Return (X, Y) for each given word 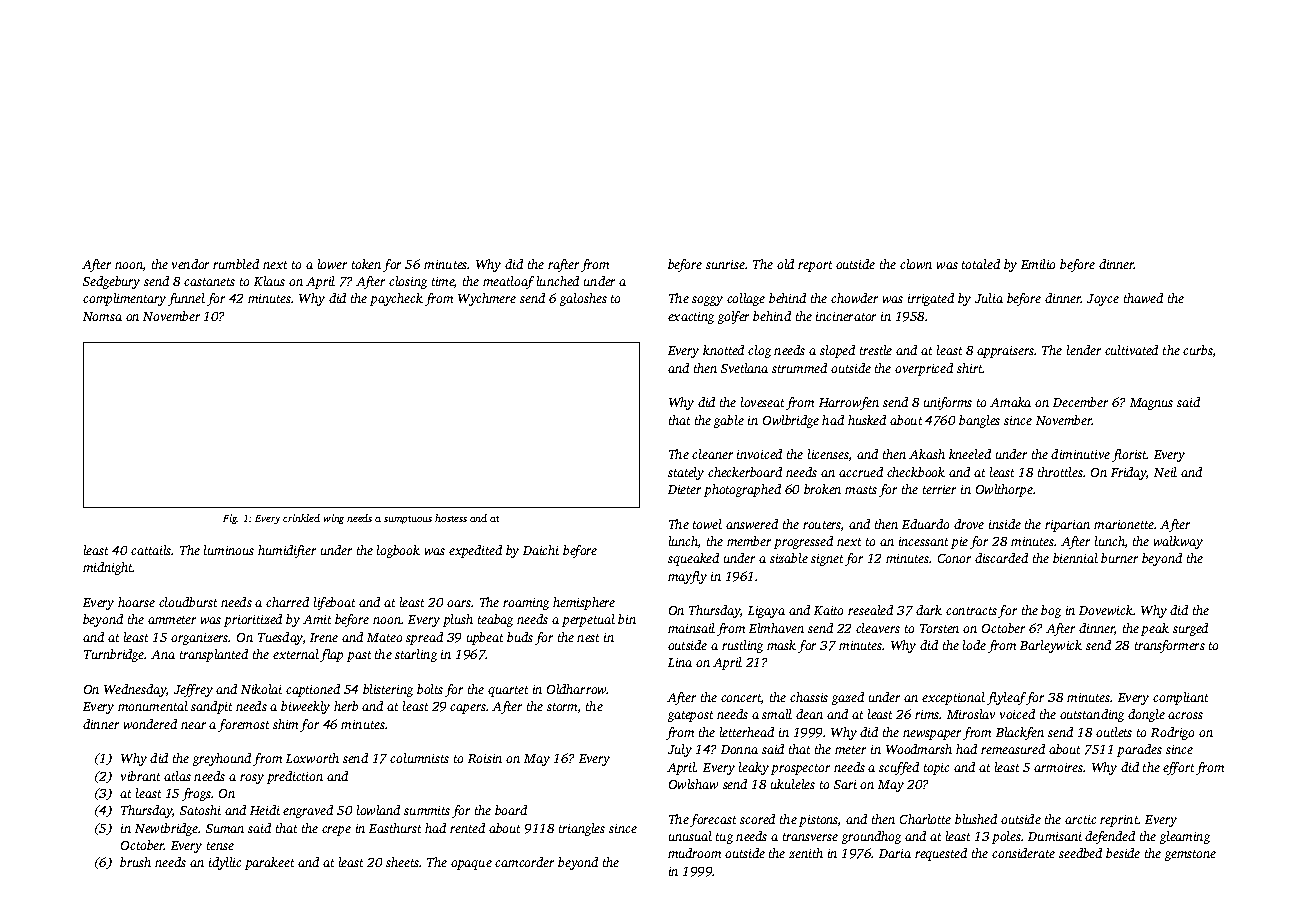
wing (334, 519)
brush (135, 862)
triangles (582, 829)
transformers (1170, 646)
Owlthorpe (1004, 490)
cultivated (1131, 350)
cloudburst (188, 602)
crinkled (301, 518)
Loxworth (312, 758)
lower (332, 264)
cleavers (878, 628)
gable (729, 421)
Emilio (1038, 264)
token (366, 264)
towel (707, 524)
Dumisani (1055, 836)
